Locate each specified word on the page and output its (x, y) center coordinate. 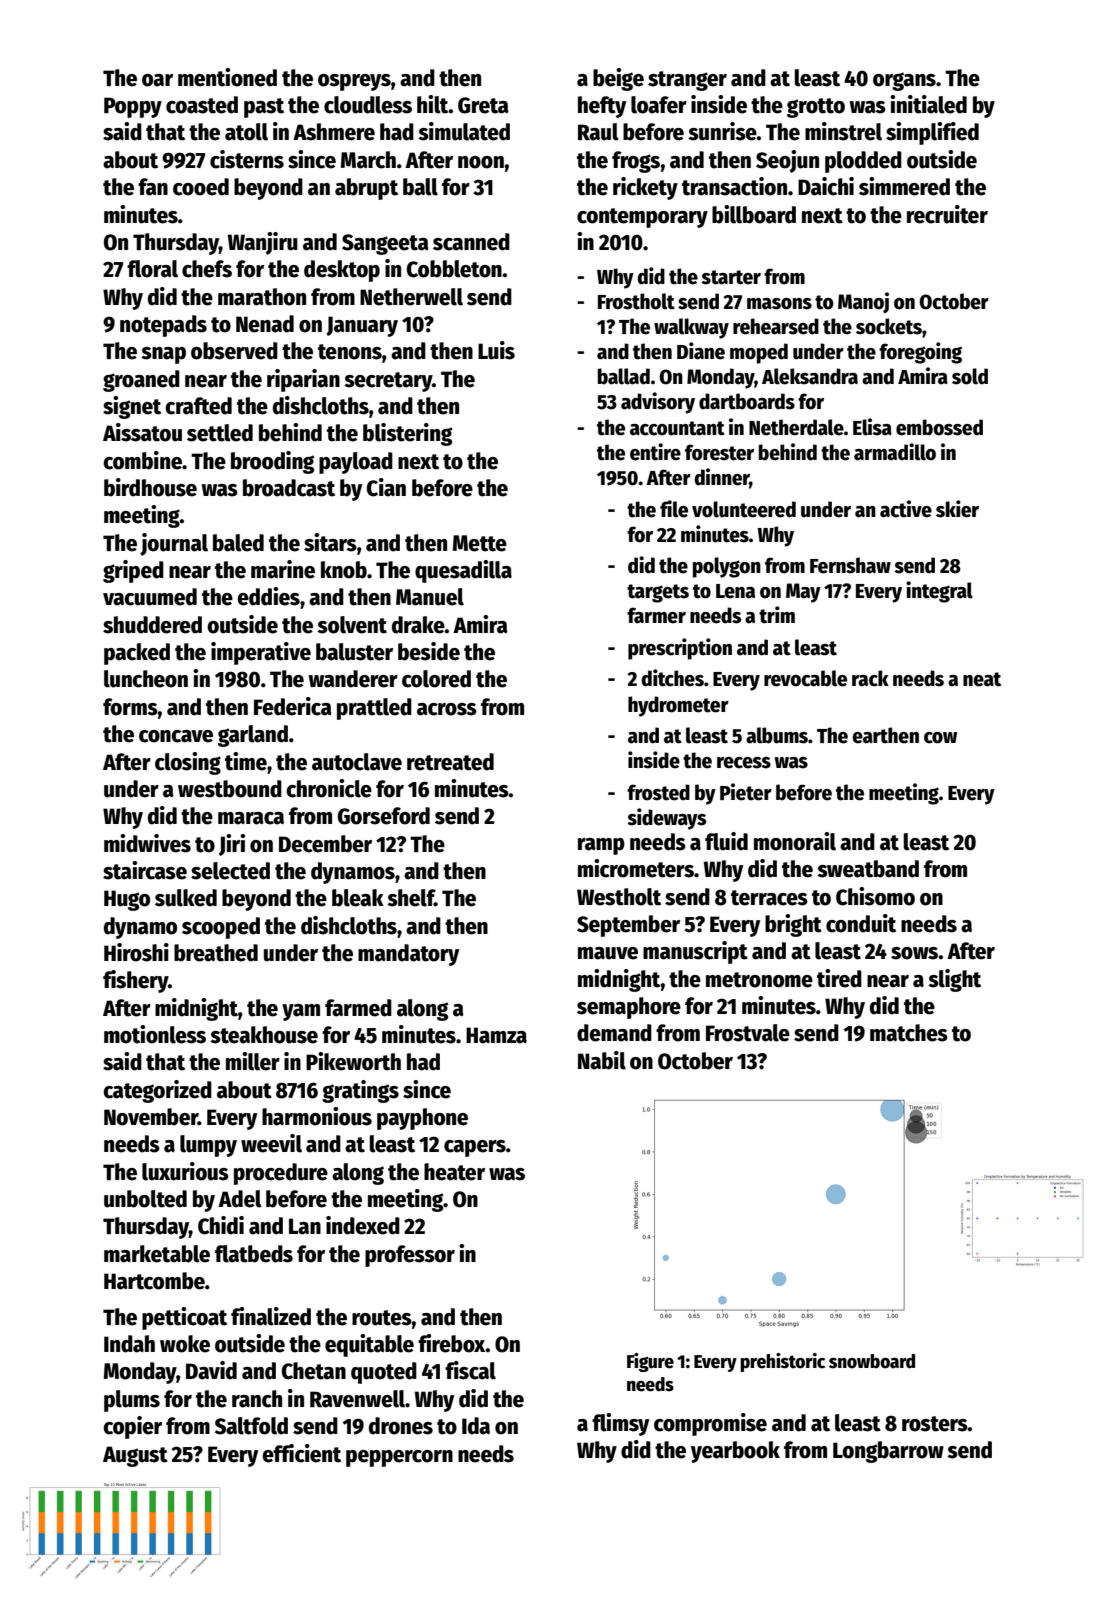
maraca (251, 818)
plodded (863, 162)
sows (915, 953)
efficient (301, 1453)
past (264, 108)
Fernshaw (850, 565)
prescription (680, 649)
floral (152, 269)
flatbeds (254, 1254)
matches (909, 1033)
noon (481, 162)
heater (454, 1172)
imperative (261, 653)
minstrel (843, 131)
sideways (666, 819)
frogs (636, 162)
